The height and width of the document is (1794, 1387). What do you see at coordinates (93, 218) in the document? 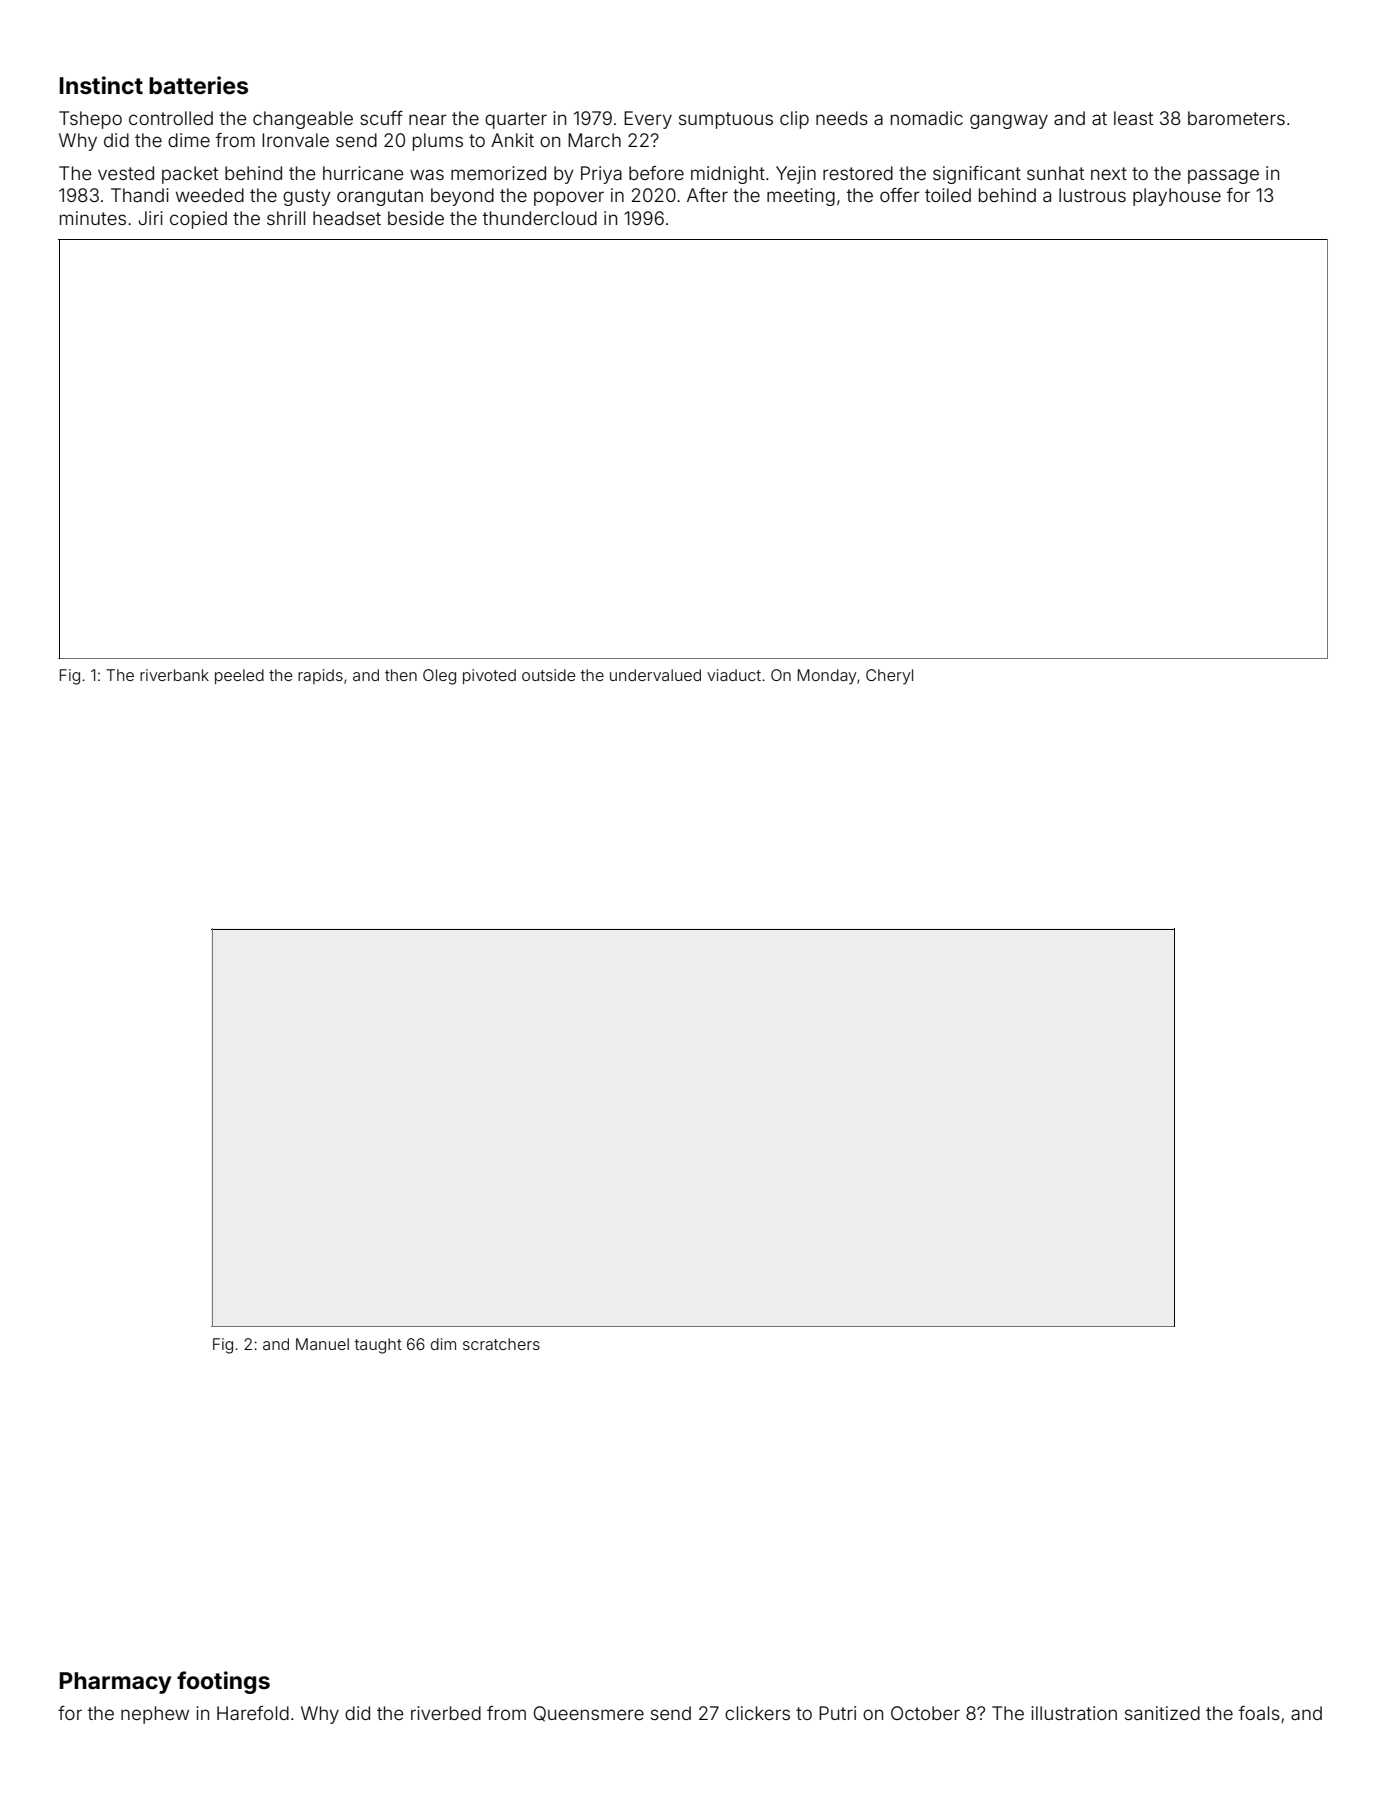
I see `minutes` at bounding box center [93, 218].
